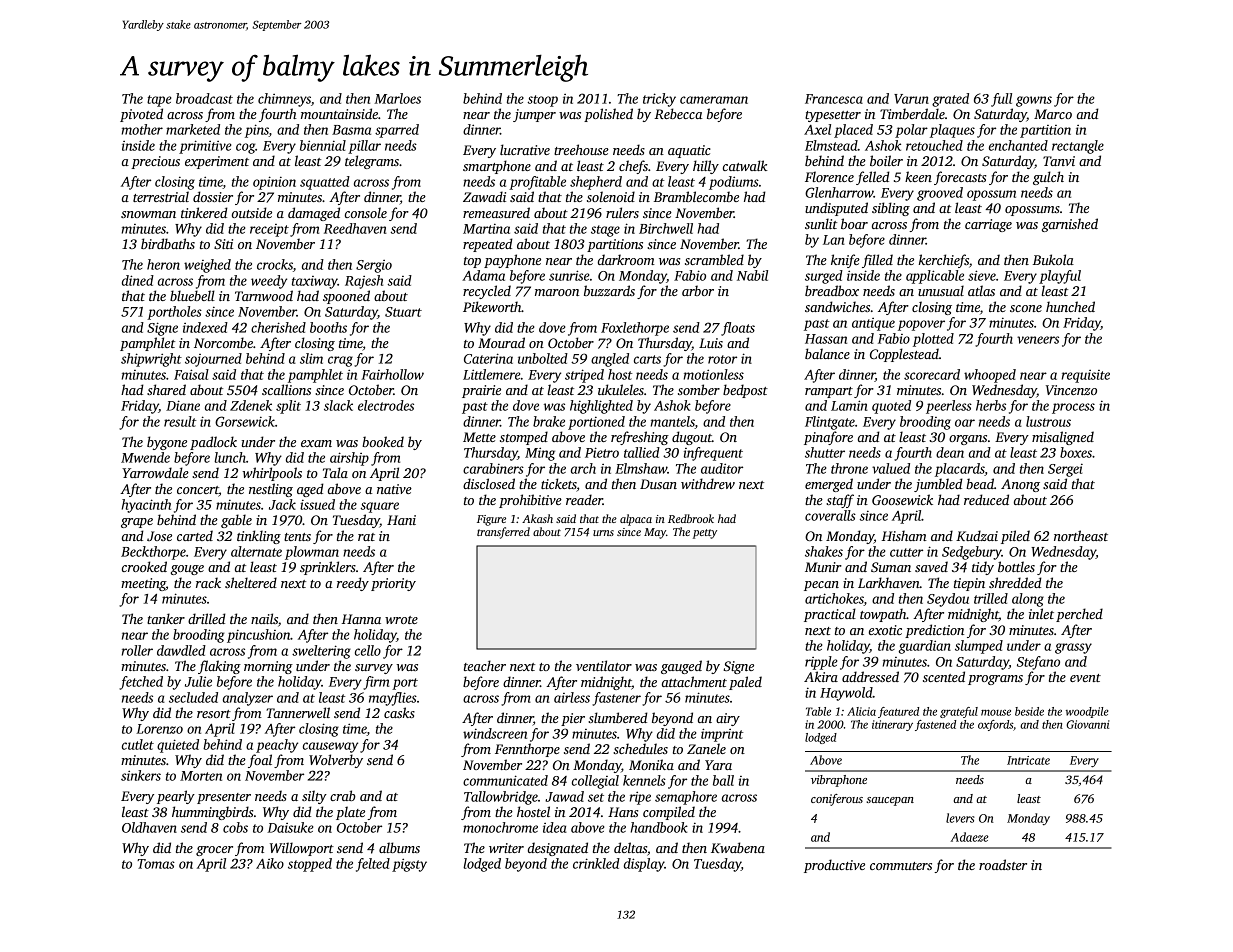 The width and height of the image is (1233, 952). Describe the element at coordinates (403, 312) in the image. I see `Stuart` at that location.
